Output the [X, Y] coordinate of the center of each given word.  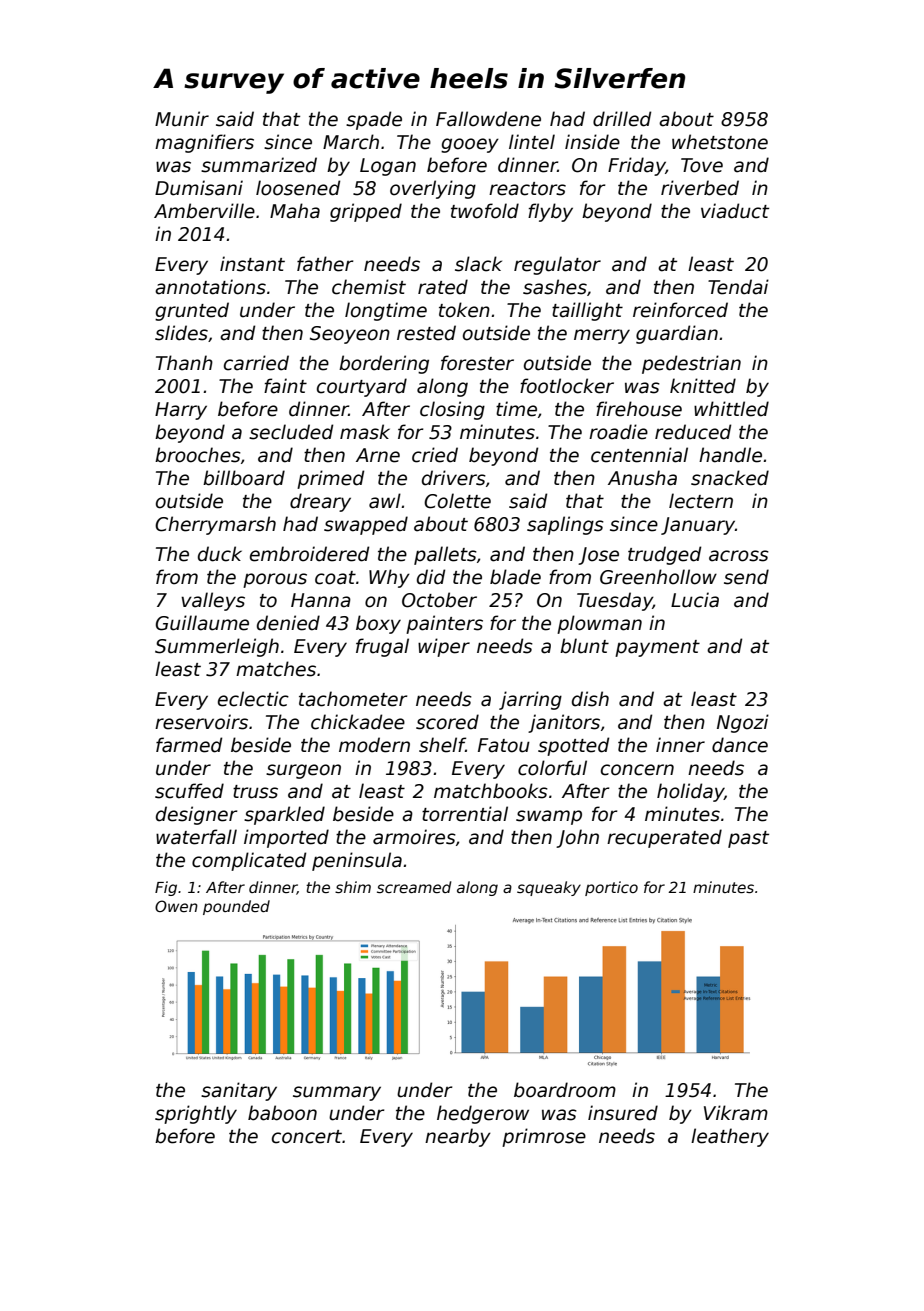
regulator [557, 265]
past [748, 839]
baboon [282, 1113]
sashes [555, 287]
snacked [730, 478]
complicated [249, 861]
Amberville [204, 211]
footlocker [567, 386]
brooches [198, 455]
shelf [442, 745]
